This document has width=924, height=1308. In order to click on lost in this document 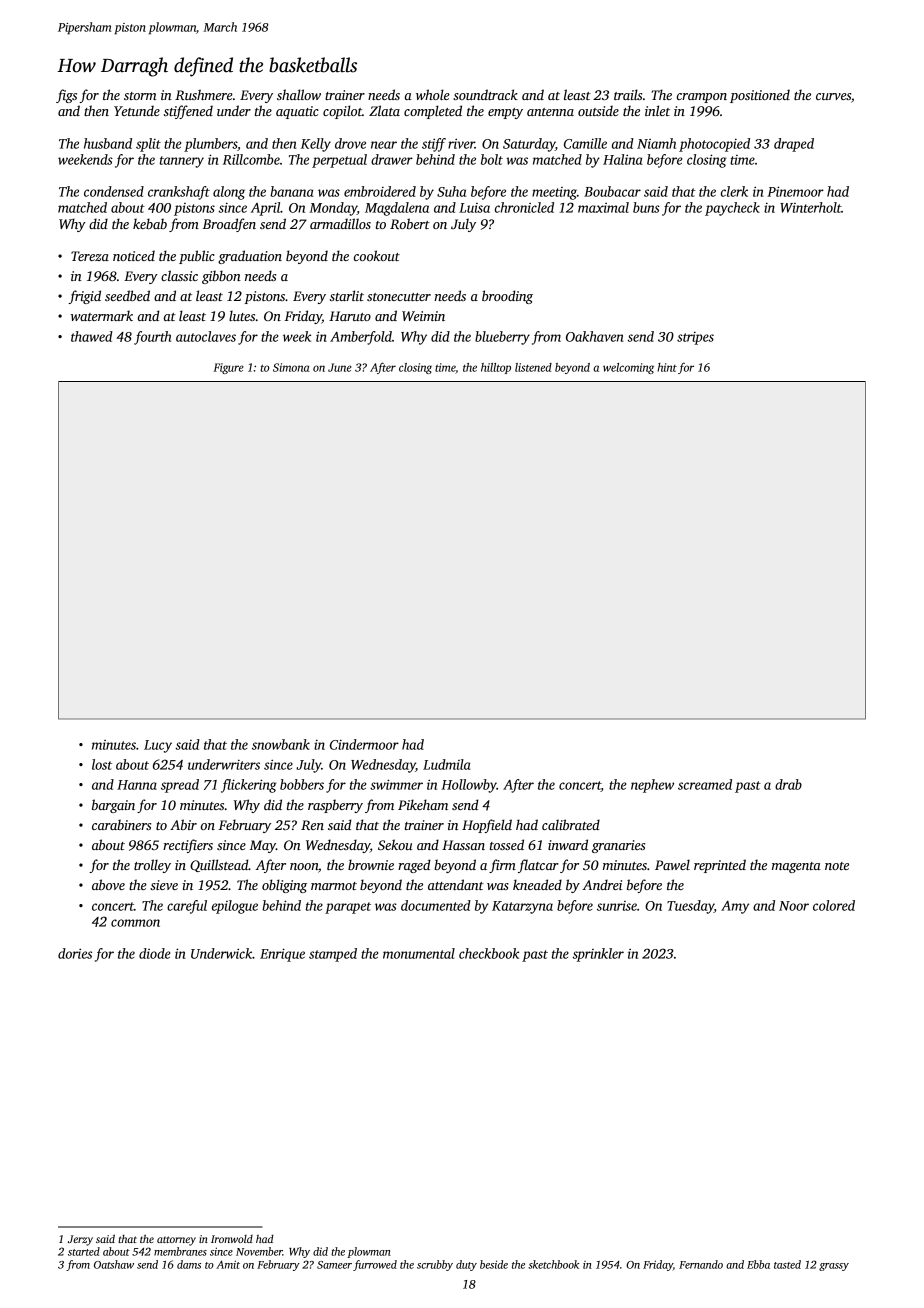, I will do `click(102, 764)`.
